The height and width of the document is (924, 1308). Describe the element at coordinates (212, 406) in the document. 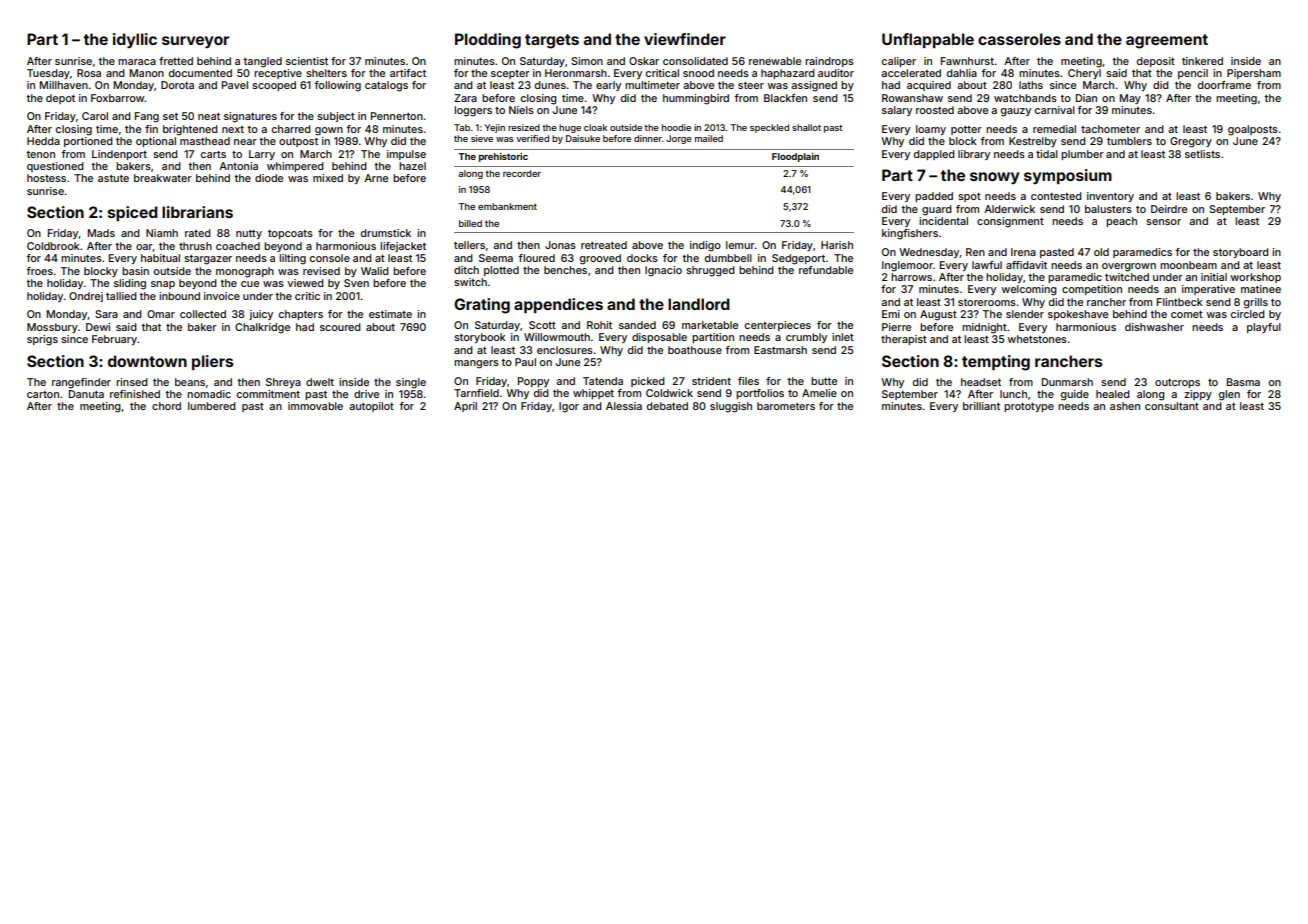

I see `lumbered` at that location.
